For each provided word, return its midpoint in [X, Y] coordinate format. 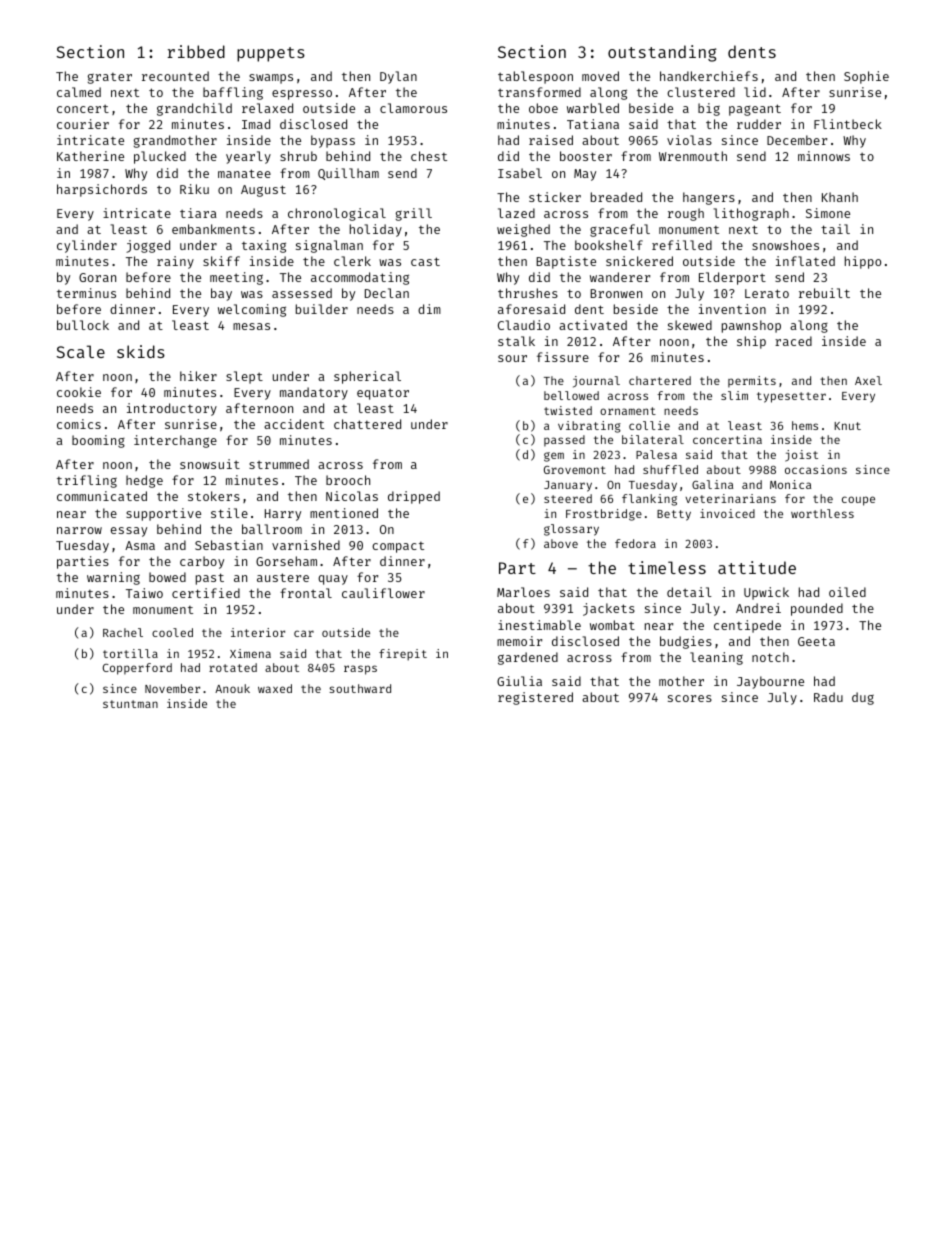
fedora [635, 543]
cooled [172, 632]
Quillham [348, 174]
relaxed [267, 108]
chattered [367, 424]
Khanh [840, 197]
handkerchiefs [709, 76]
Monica [790, 484]
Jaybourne [770, 682]
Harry [283, 515]
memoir [519, 641]
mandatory [314, 393]
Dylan [398, 77]
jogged [148, 246]
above [561, 543]
